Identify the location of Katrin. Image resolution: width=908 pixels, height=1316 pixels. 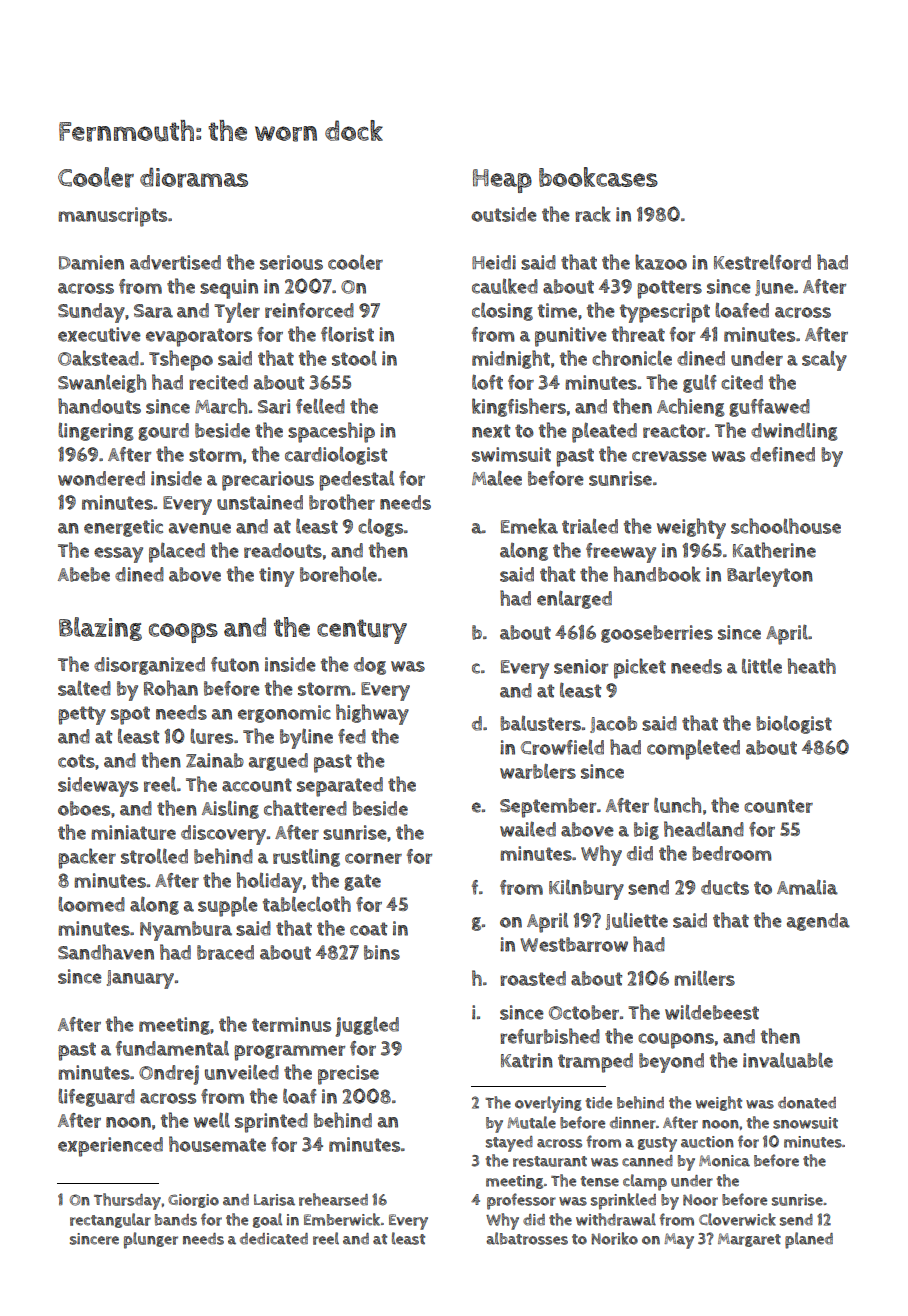
(527, 1060).
